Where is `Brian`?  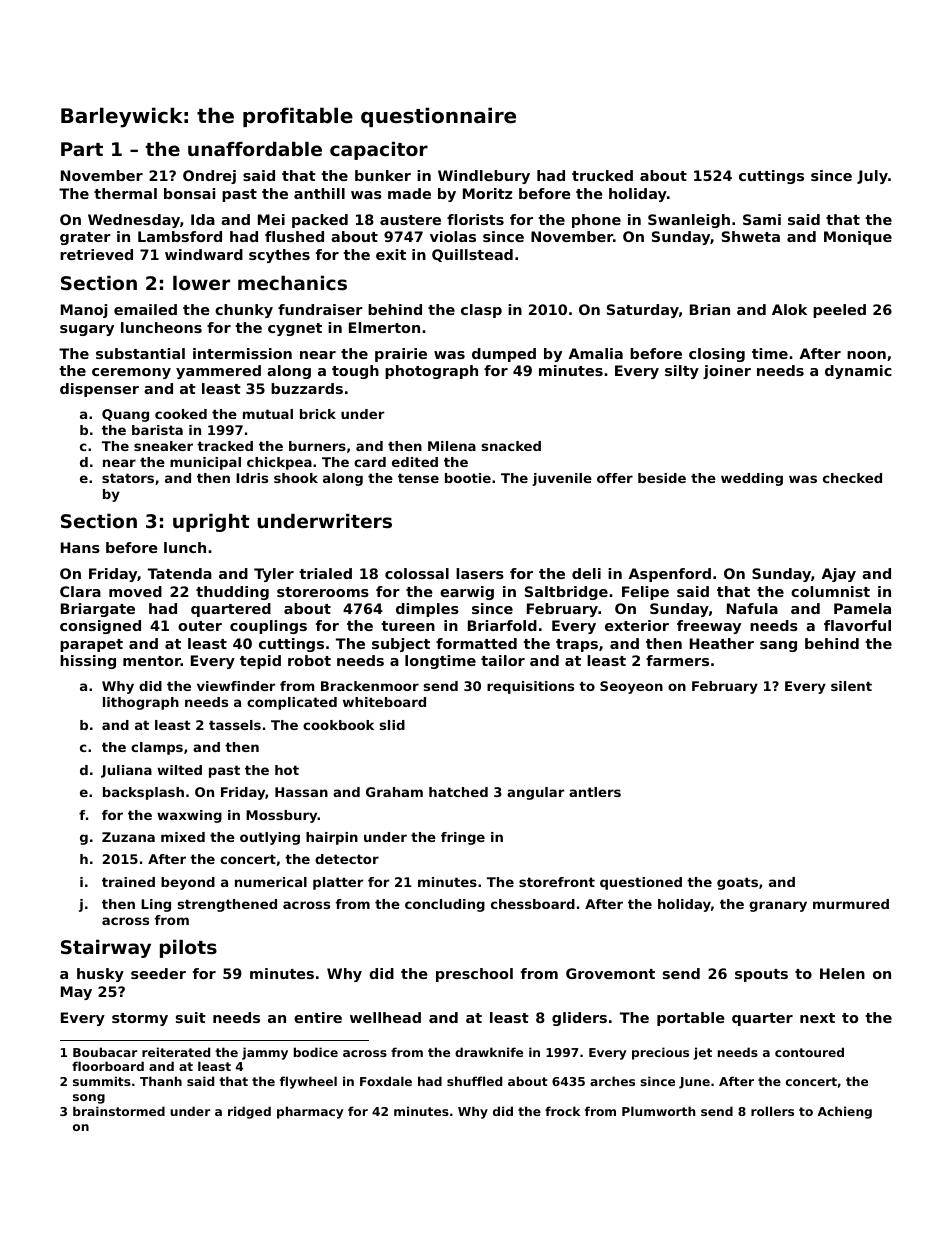
Brian is located at coordinates (710, 309).
